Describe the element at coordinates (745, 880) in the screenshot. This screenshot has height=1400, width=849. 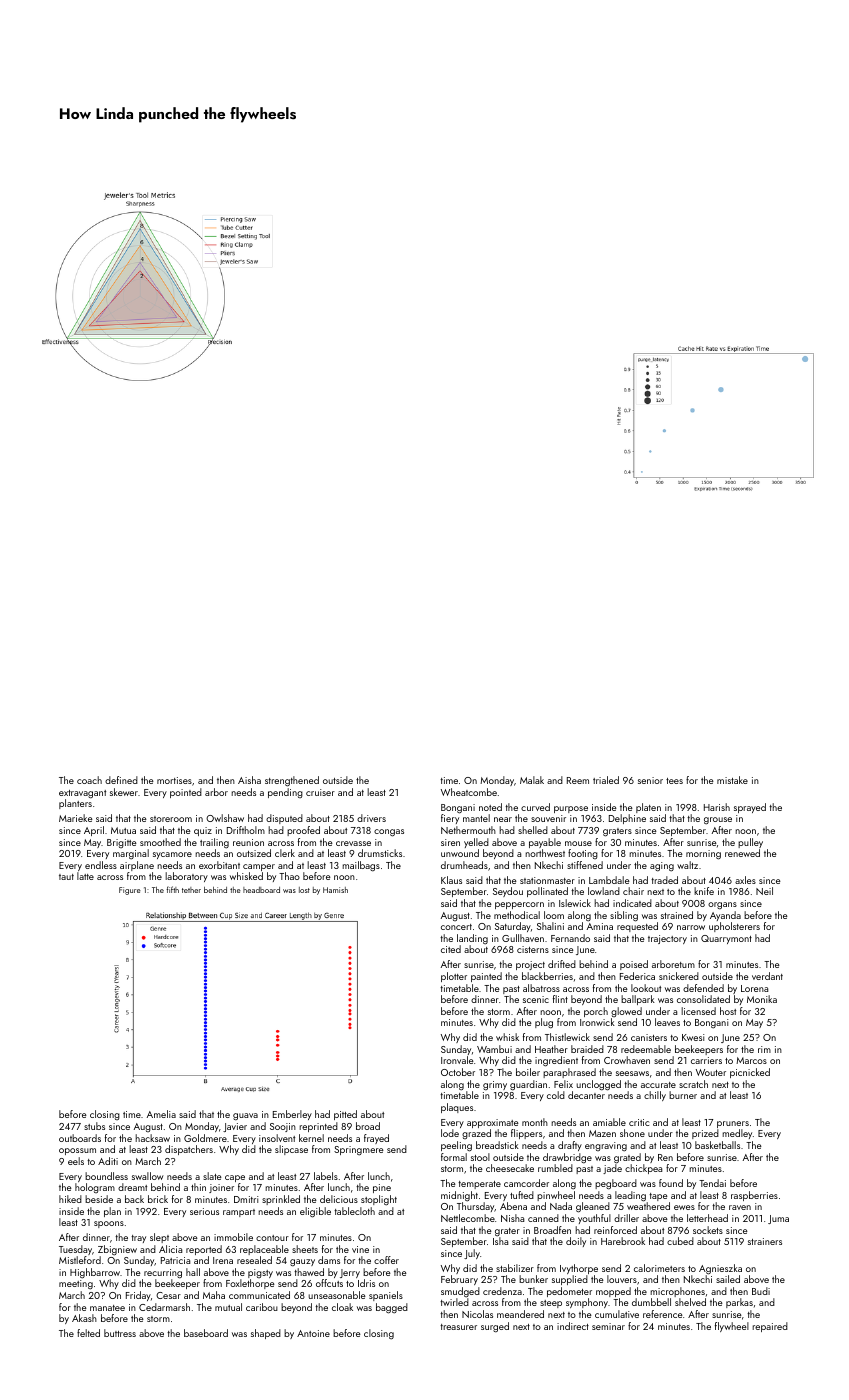
I see `axles` at that location.
